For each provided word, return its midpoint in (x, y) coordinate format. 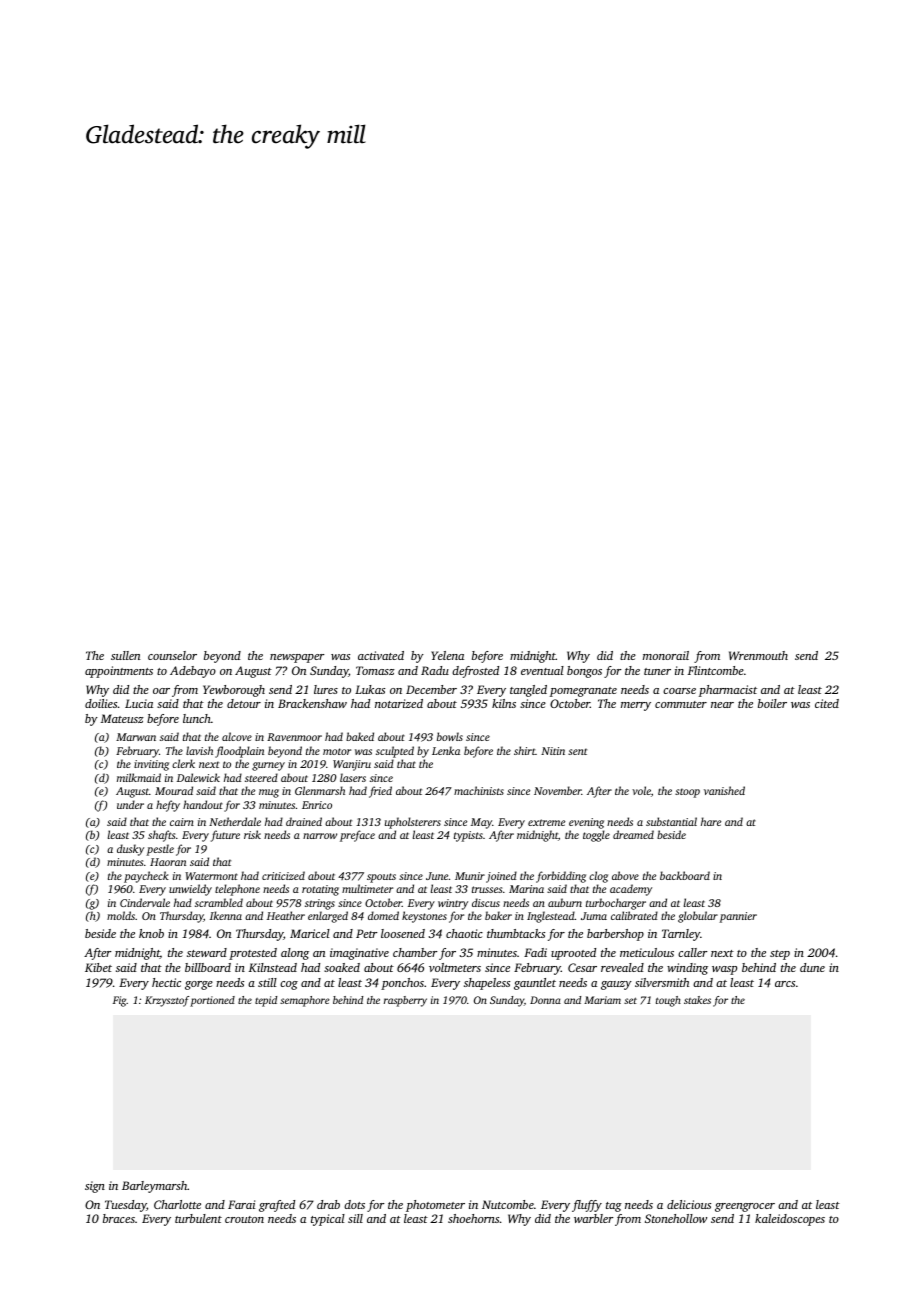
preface (357, 836)
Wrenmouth (758, 655)
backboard (685, 875)
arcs (785, 984)
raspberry (405, 1001)
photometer (435, 1206)
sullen (125, 655)
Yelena (447, 655)
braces (119, 1218)
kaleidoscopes (790, 1220)
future (225, 836)
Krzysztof (167, 1001)
